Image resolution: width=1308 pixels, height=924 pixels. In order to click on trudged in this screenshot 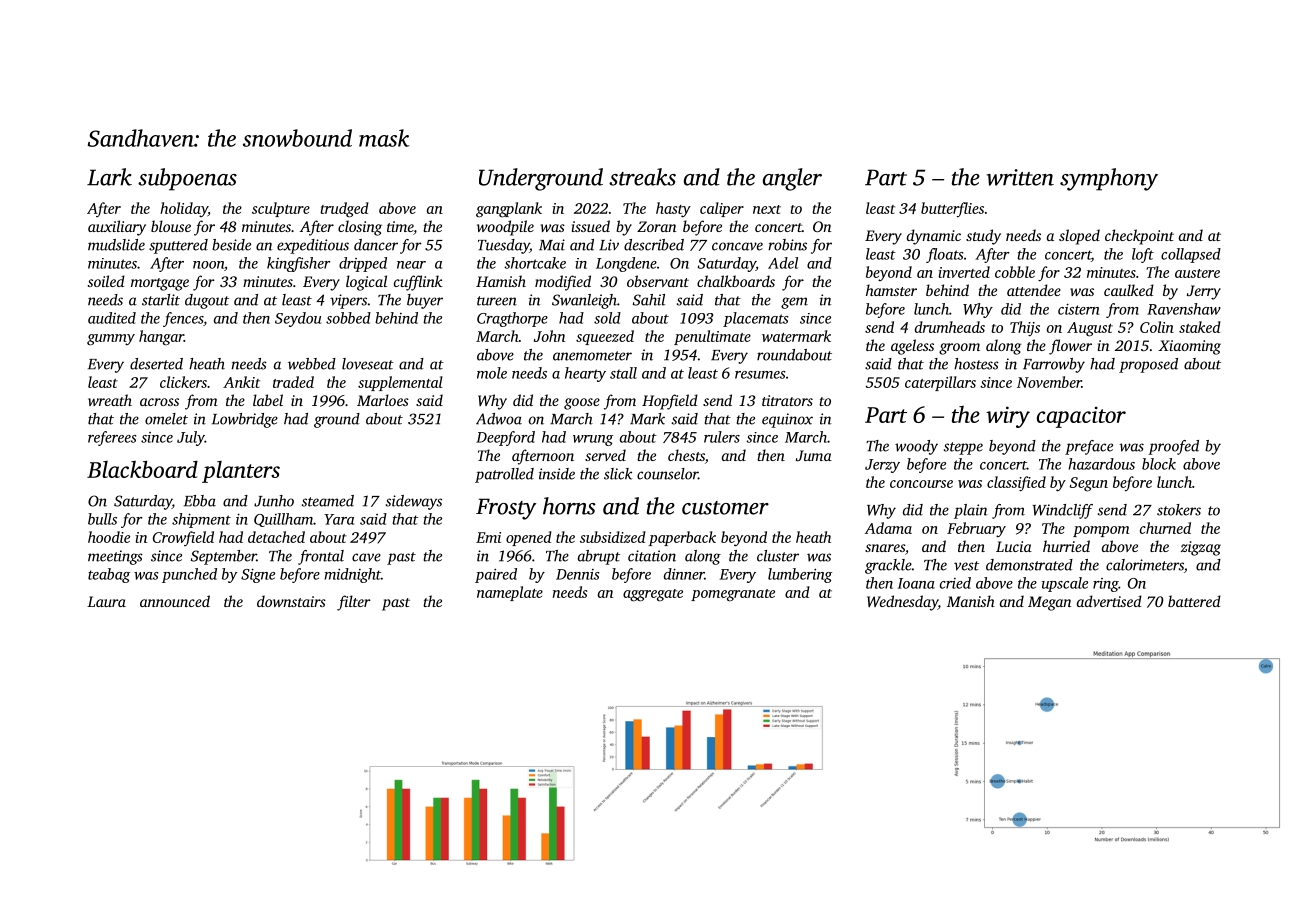, I will do `click(344, 210)`.
